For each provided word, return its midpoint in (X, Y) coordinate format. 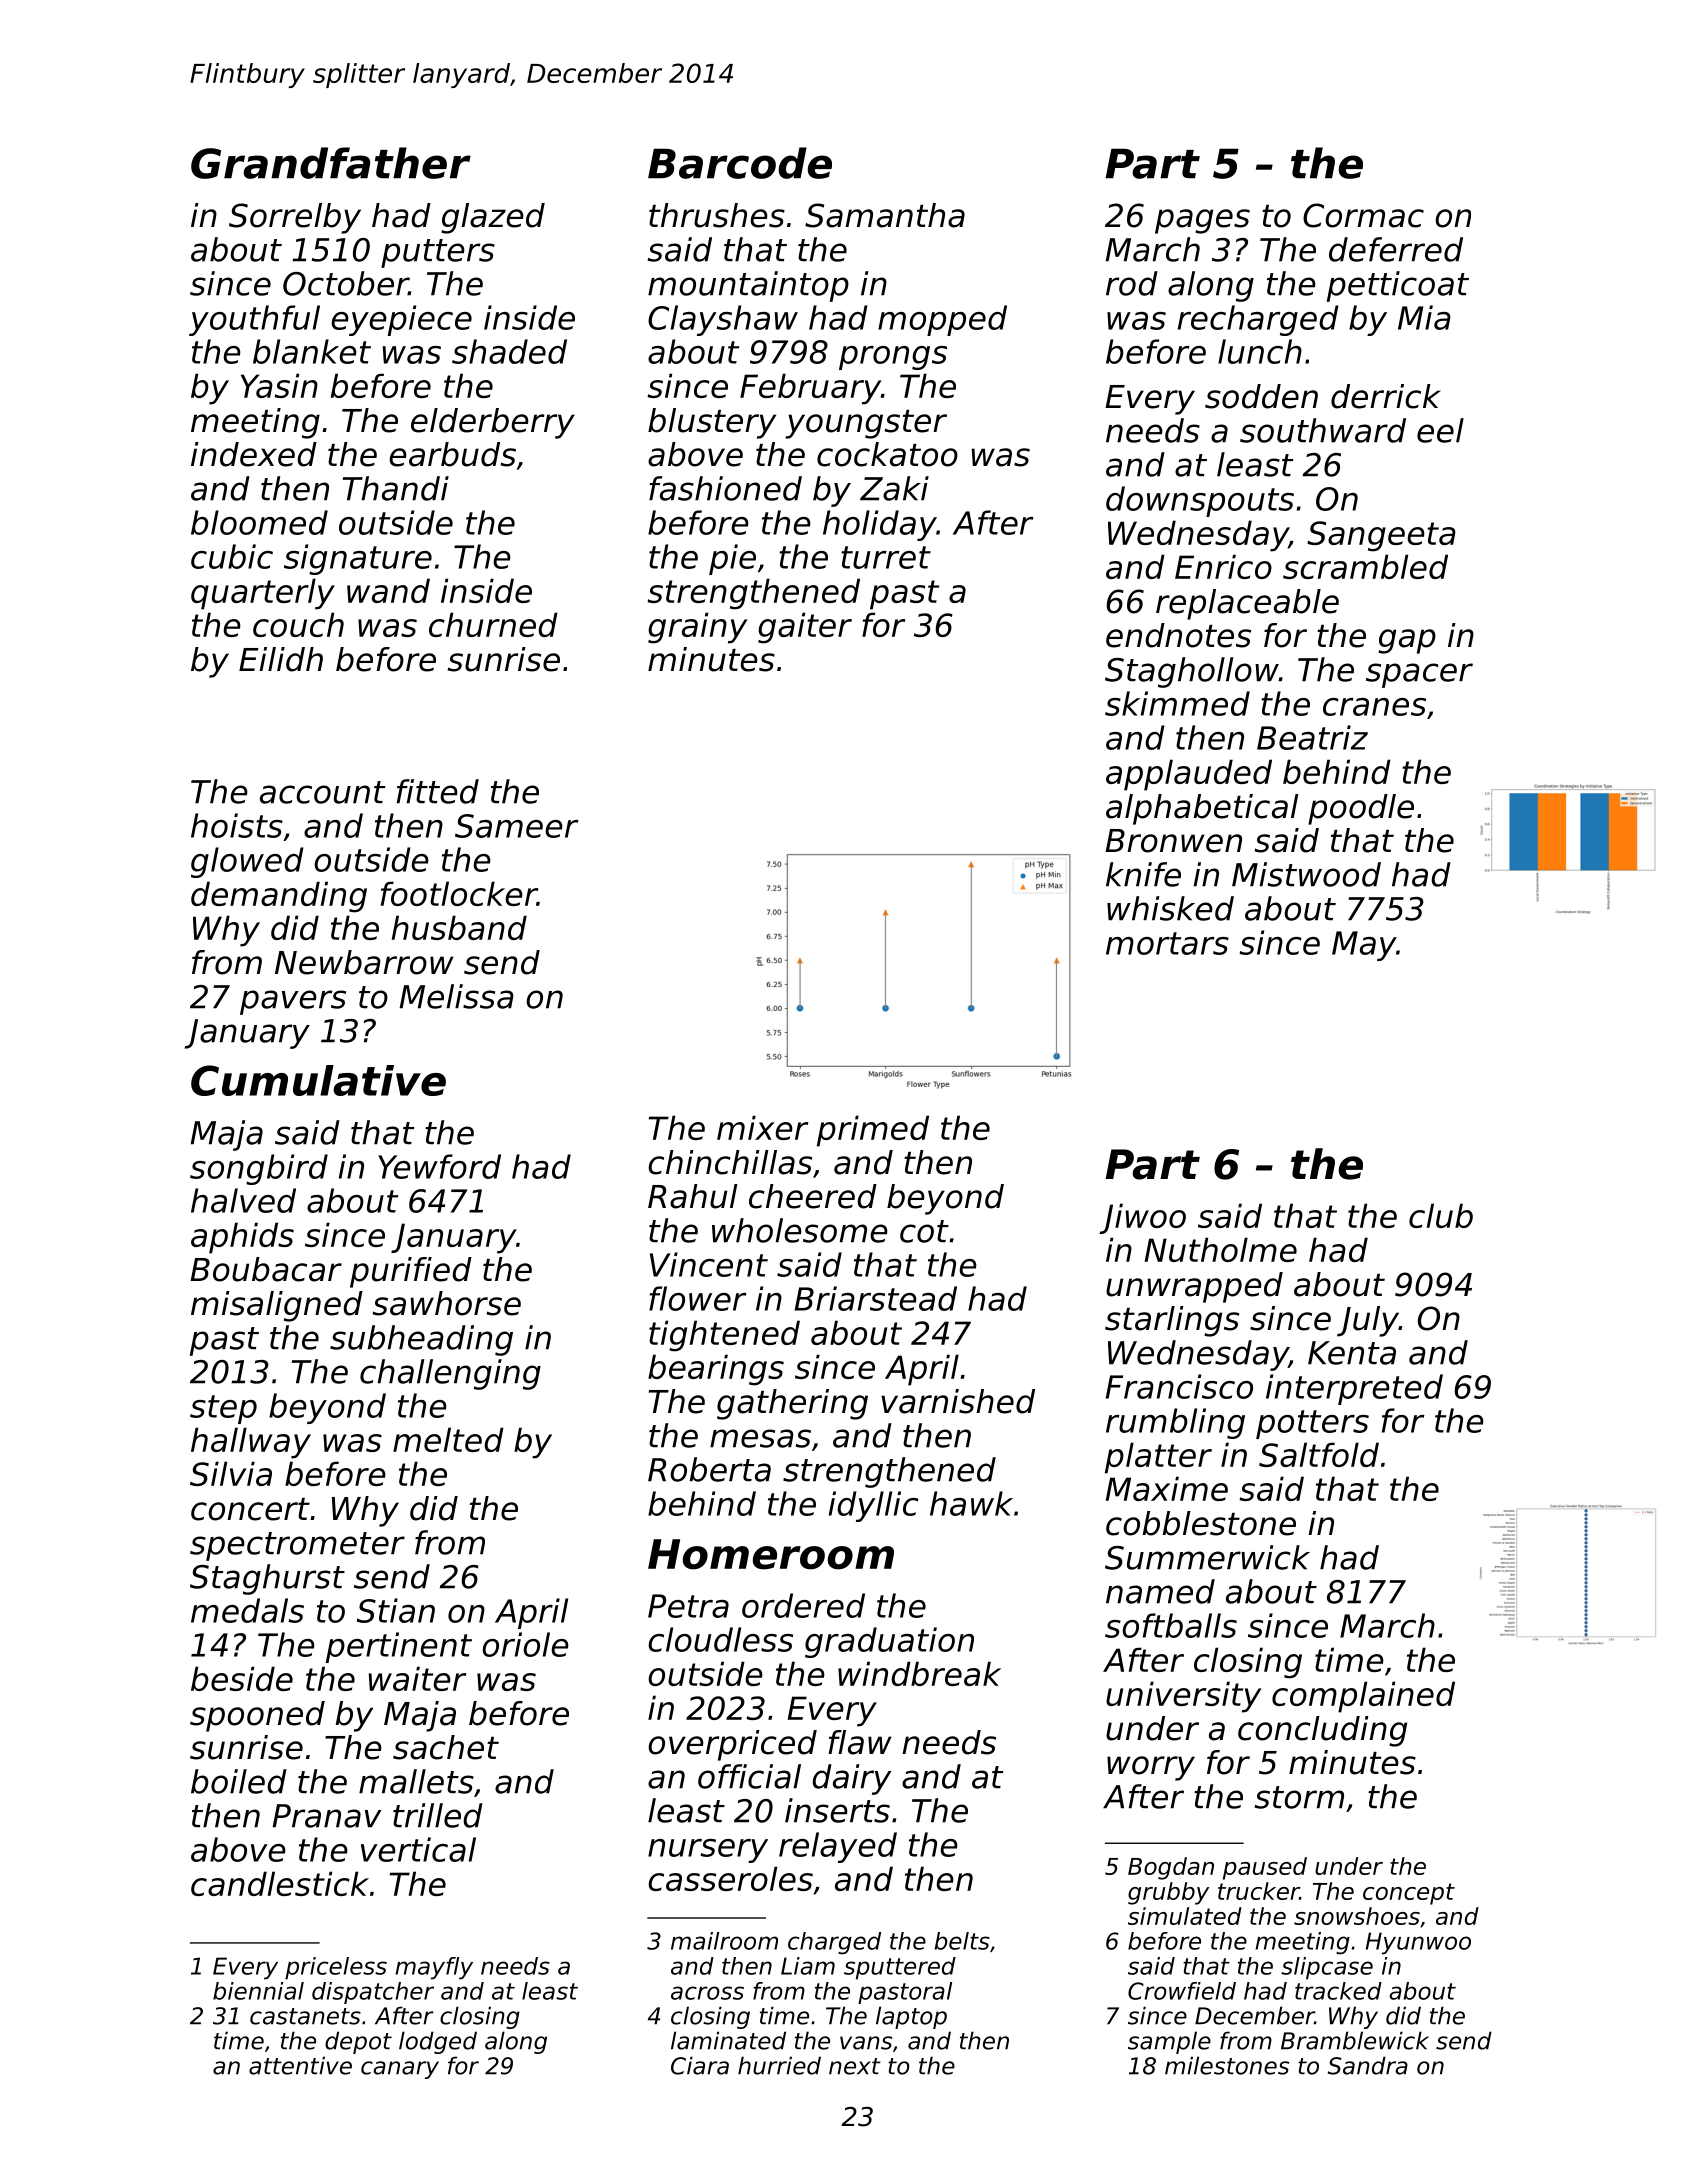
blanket (312, 351)
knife (1143, 874)
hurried (779, 2065)
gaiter (805, 628)
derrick (1386, 396)
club (1441, 1215)
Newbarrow (364, 962)
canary (400, 2070)
